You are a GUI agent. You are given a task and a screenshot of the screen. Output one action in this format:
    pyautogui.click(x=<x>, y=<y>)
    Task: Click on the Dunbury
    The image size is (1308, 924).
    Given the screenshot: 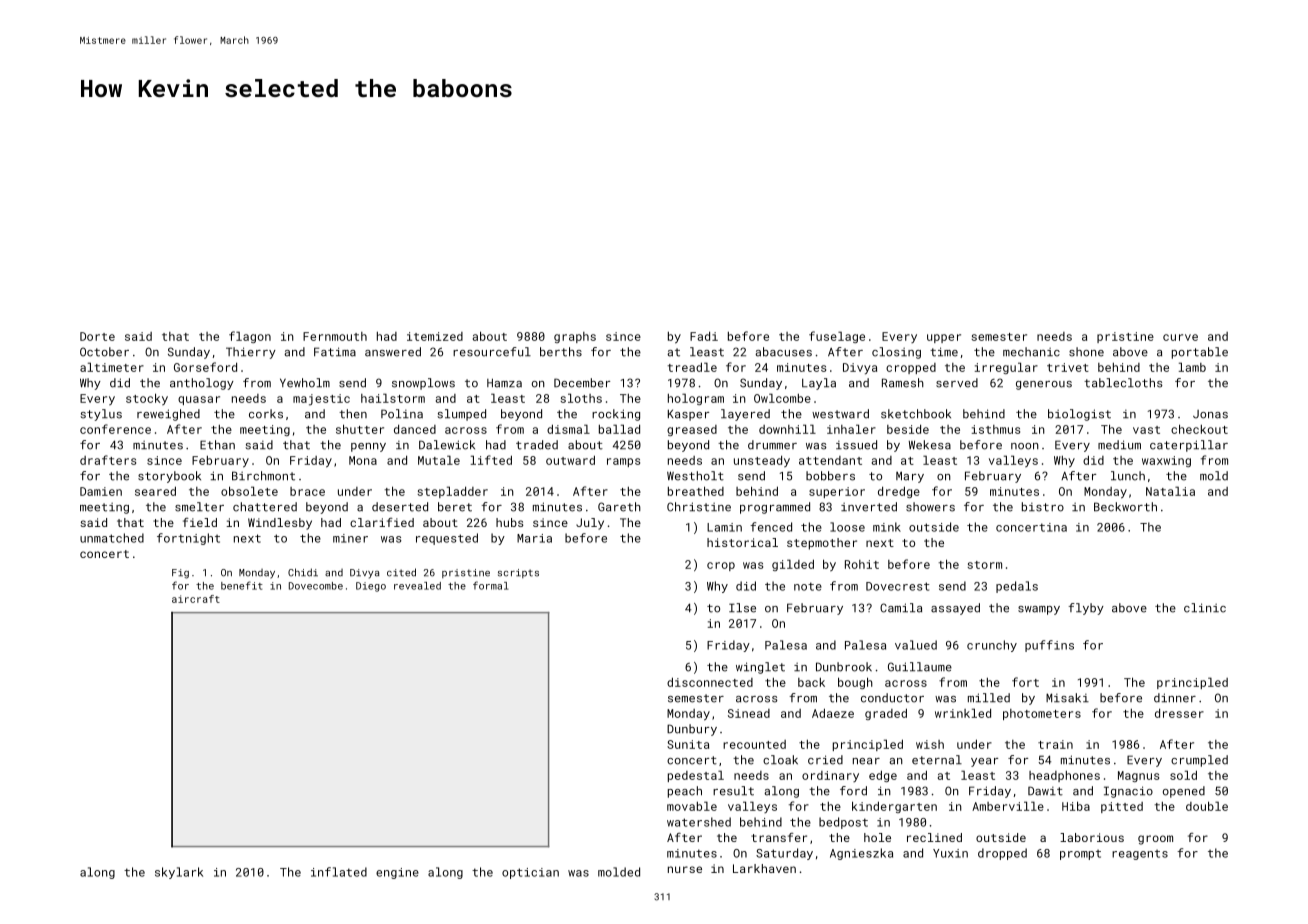 What is the action you would take?
    pyautogui.click(x=692, y=730)
